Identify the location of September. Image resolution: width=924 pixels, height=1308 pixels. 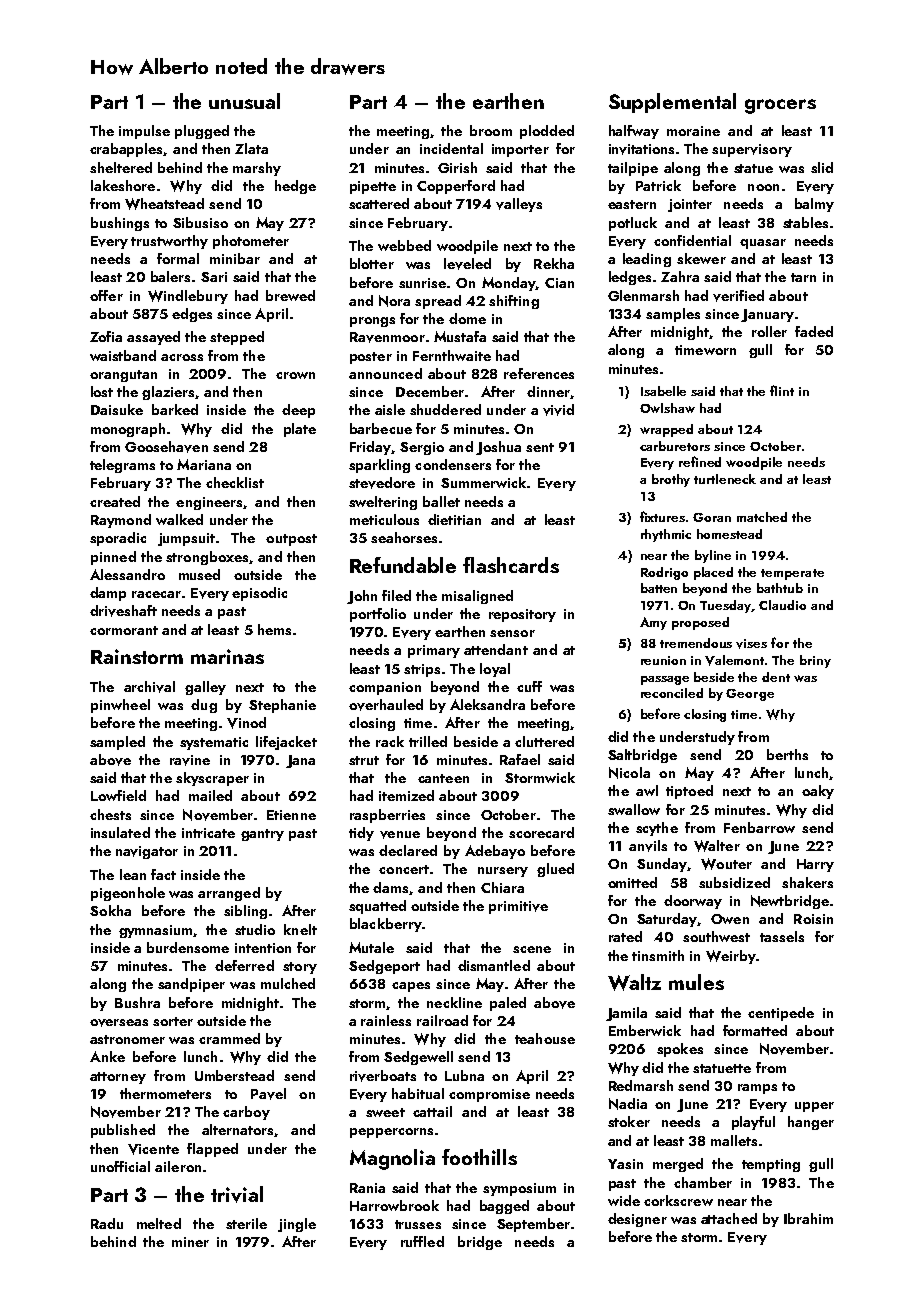
(533, 1225).
